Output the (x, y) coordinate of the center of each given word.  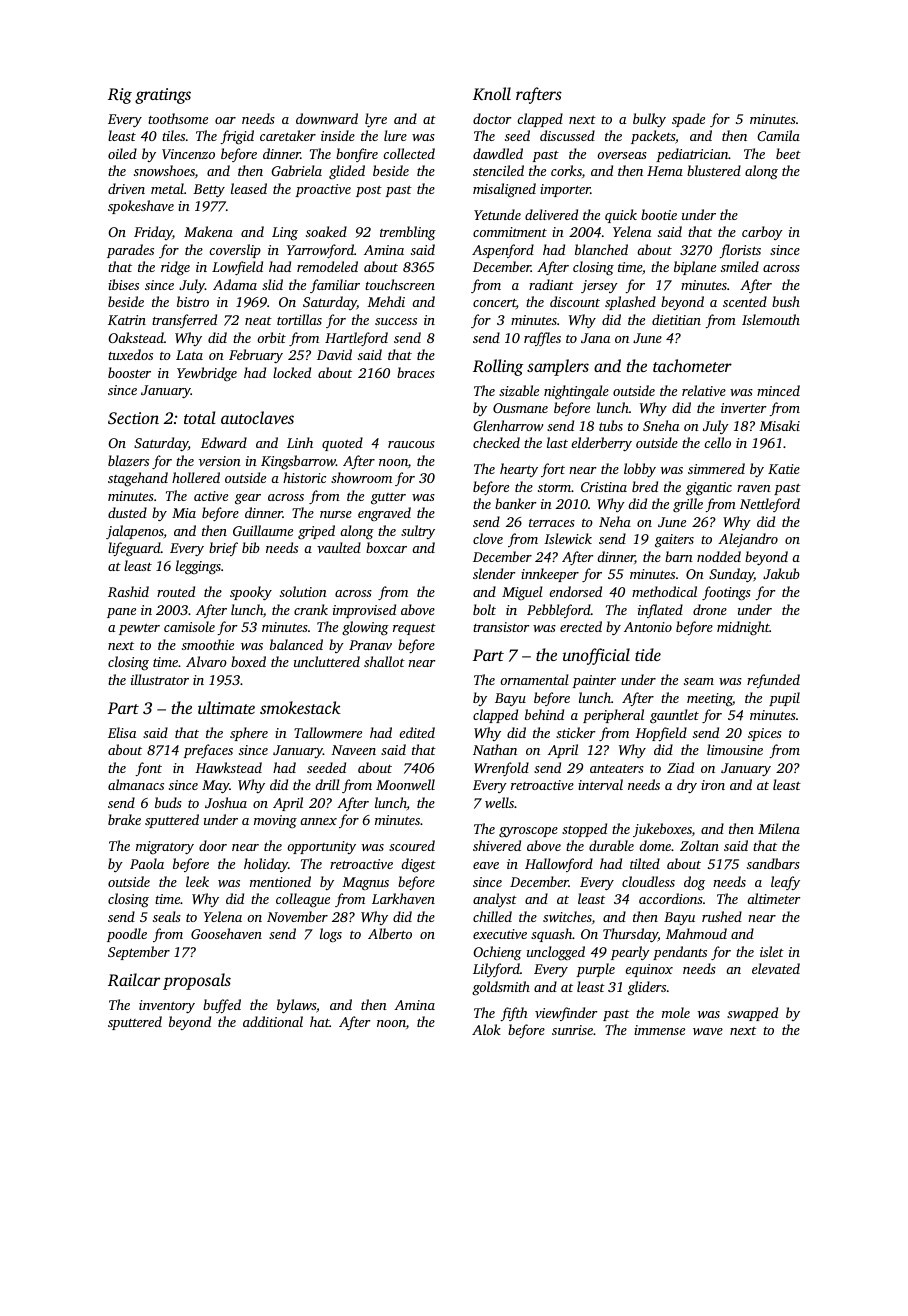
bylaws (296, 1006)
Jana (595, 338)
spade (688, 120)
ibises (123, 284)
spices (765, 734)
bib (251, 547)
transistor (501, 627)
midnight (743, 628)
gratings (163, 96)
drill (327, 784)
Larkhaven (403, 898)
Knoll (492, 93)
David (334, 354)
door (213, 845)
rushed (722, 916)
